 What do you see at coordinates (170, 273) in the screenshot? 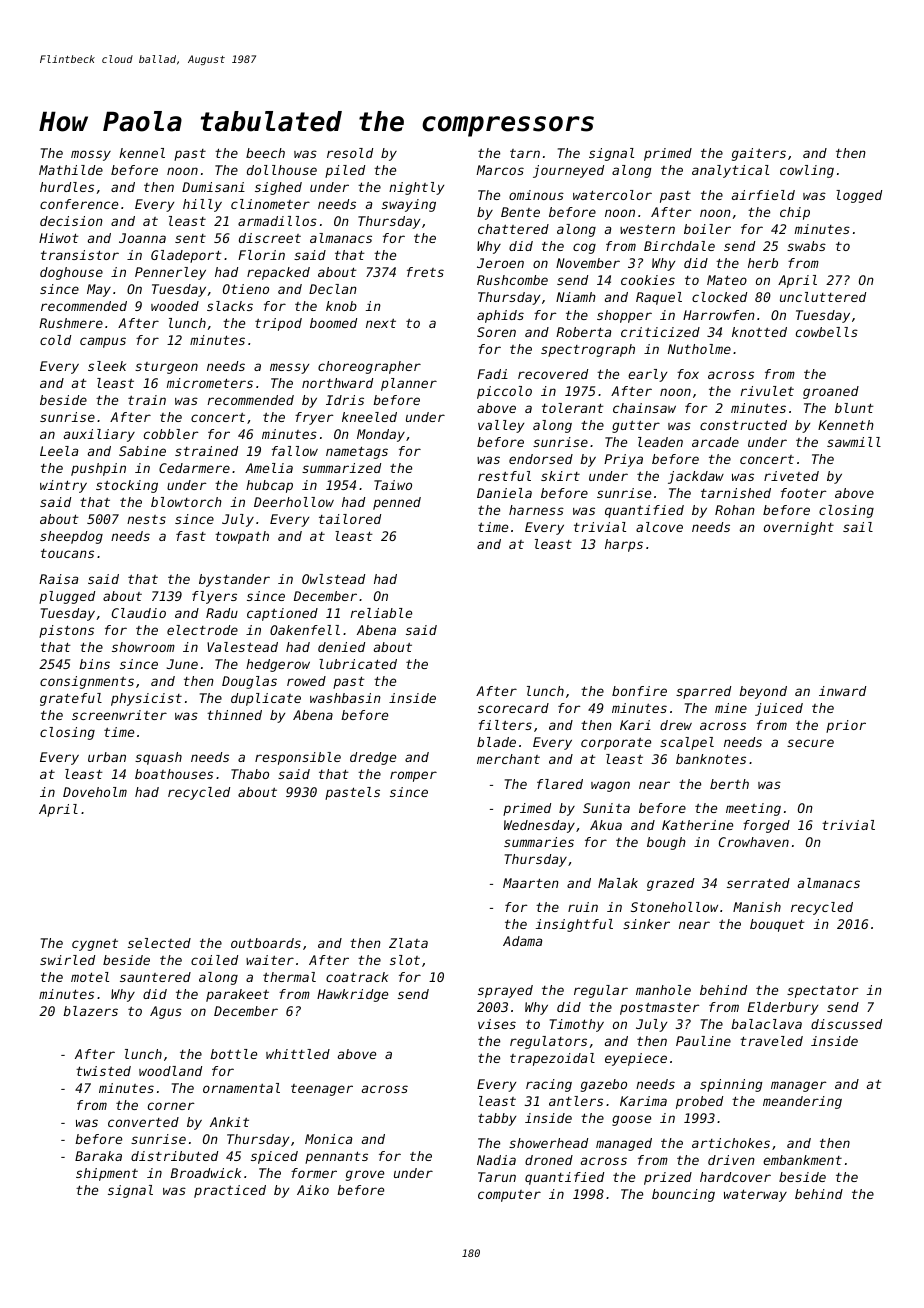
I see `Pennerley` at bounding box center [170, 273].
